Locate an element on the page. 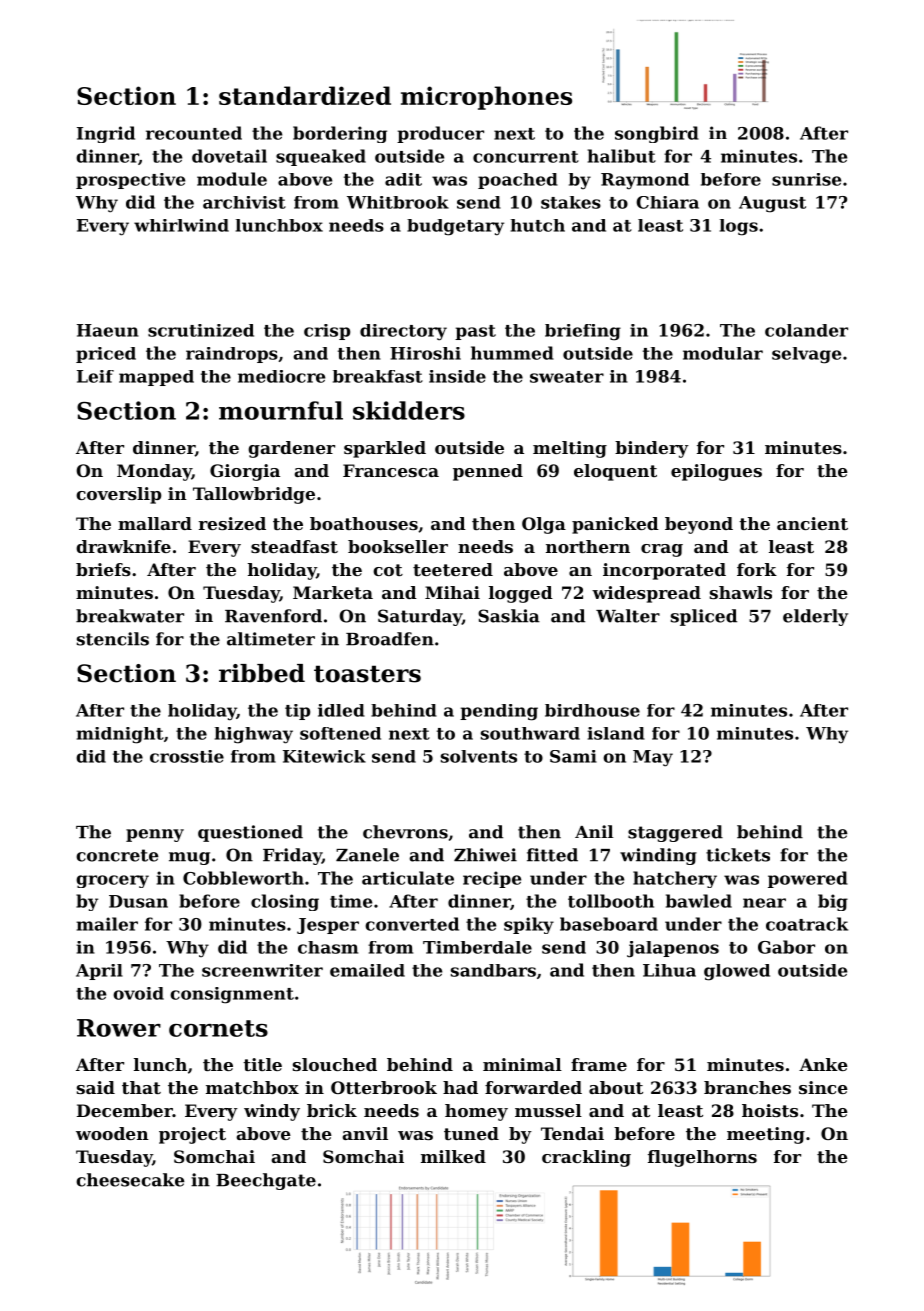 This document has height=1311, width=924. cornets is located at coordinates (218, 1028).
